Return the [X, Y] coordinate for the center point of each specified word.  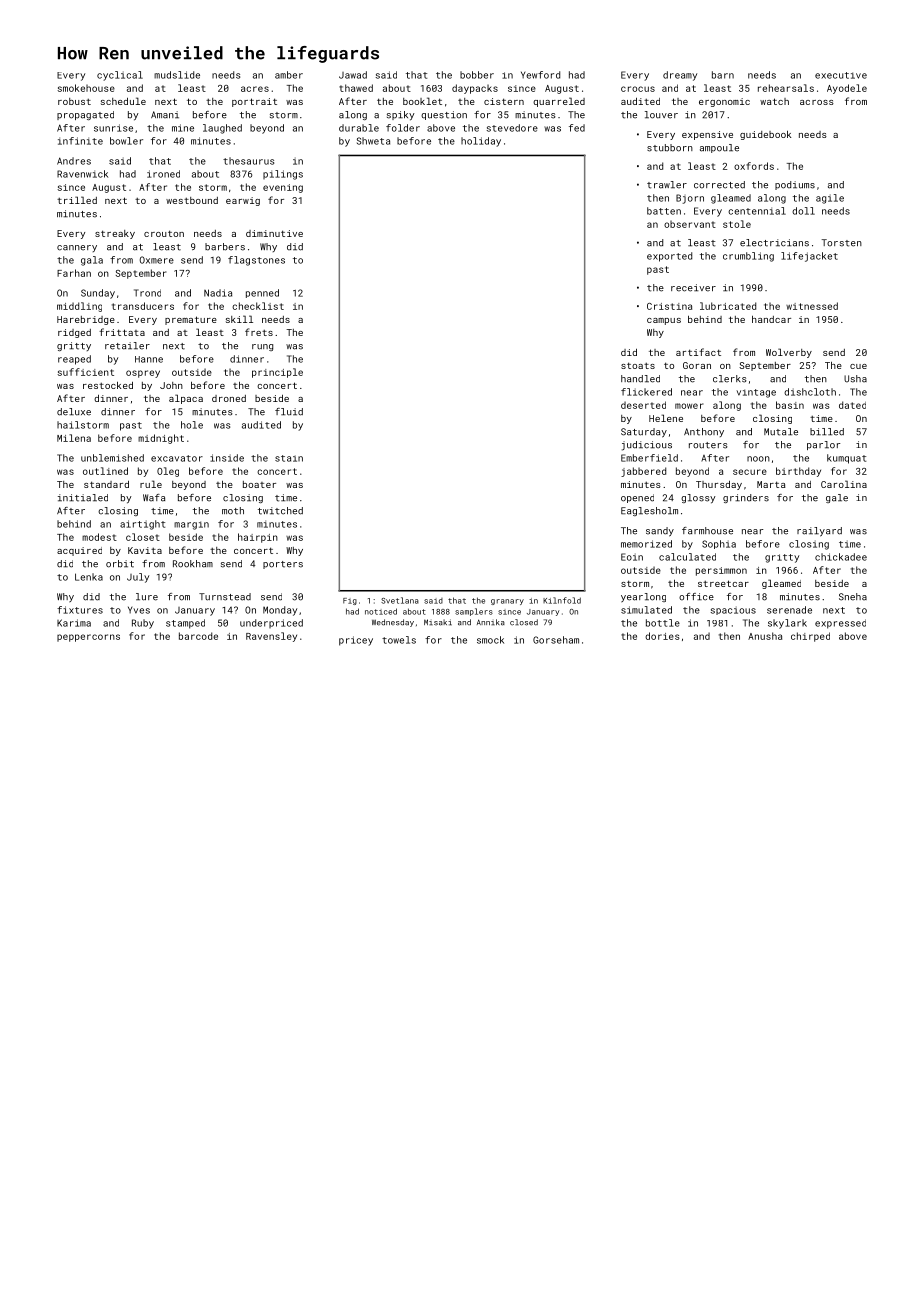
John [171, 385]
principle [277, 373]
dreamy [680, 76]
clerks [729, 379]
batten [664, 211]
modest [99, 537]
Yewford [540, 75]
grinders [746, 498]
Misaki [438, 622]
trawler [667, 185]
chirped [810, 637]
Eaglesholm [649, 511]
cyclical [120, 76]
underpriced [271, 623]
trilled [77, 200]
